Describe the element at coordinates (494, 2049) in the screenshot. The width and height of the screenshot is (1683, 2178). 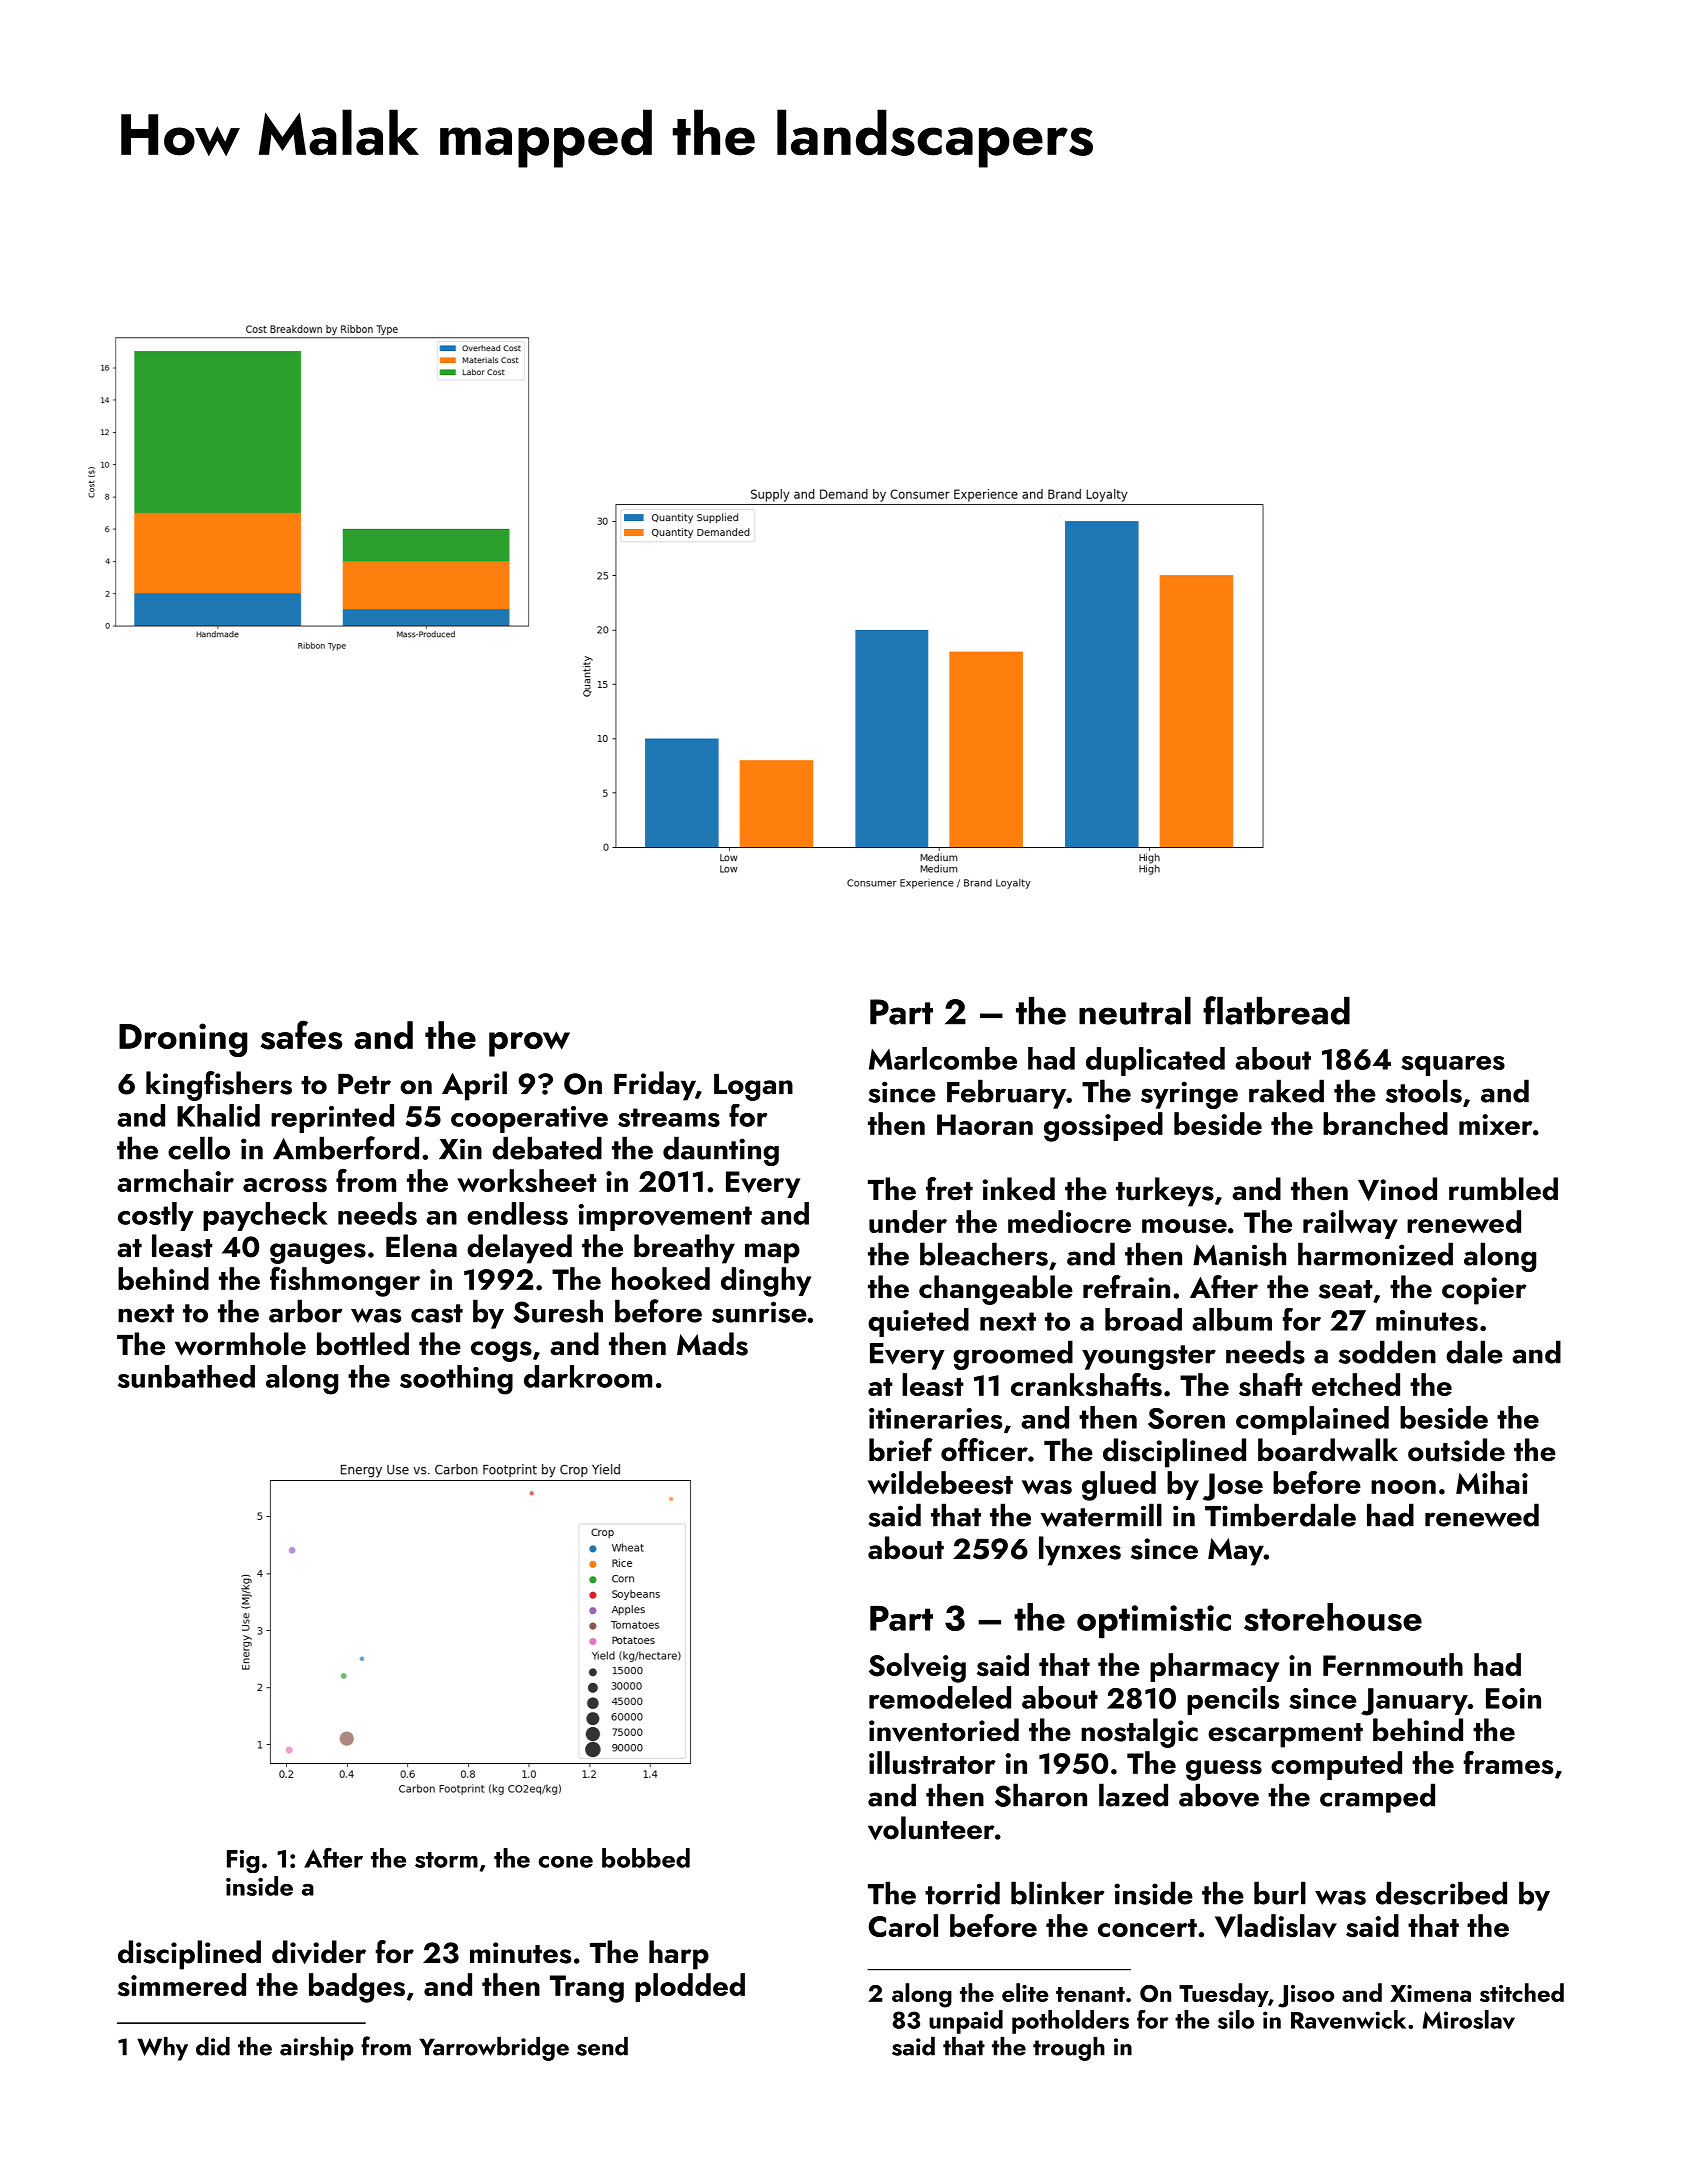
I see `Yarrowbridge` at that location.
